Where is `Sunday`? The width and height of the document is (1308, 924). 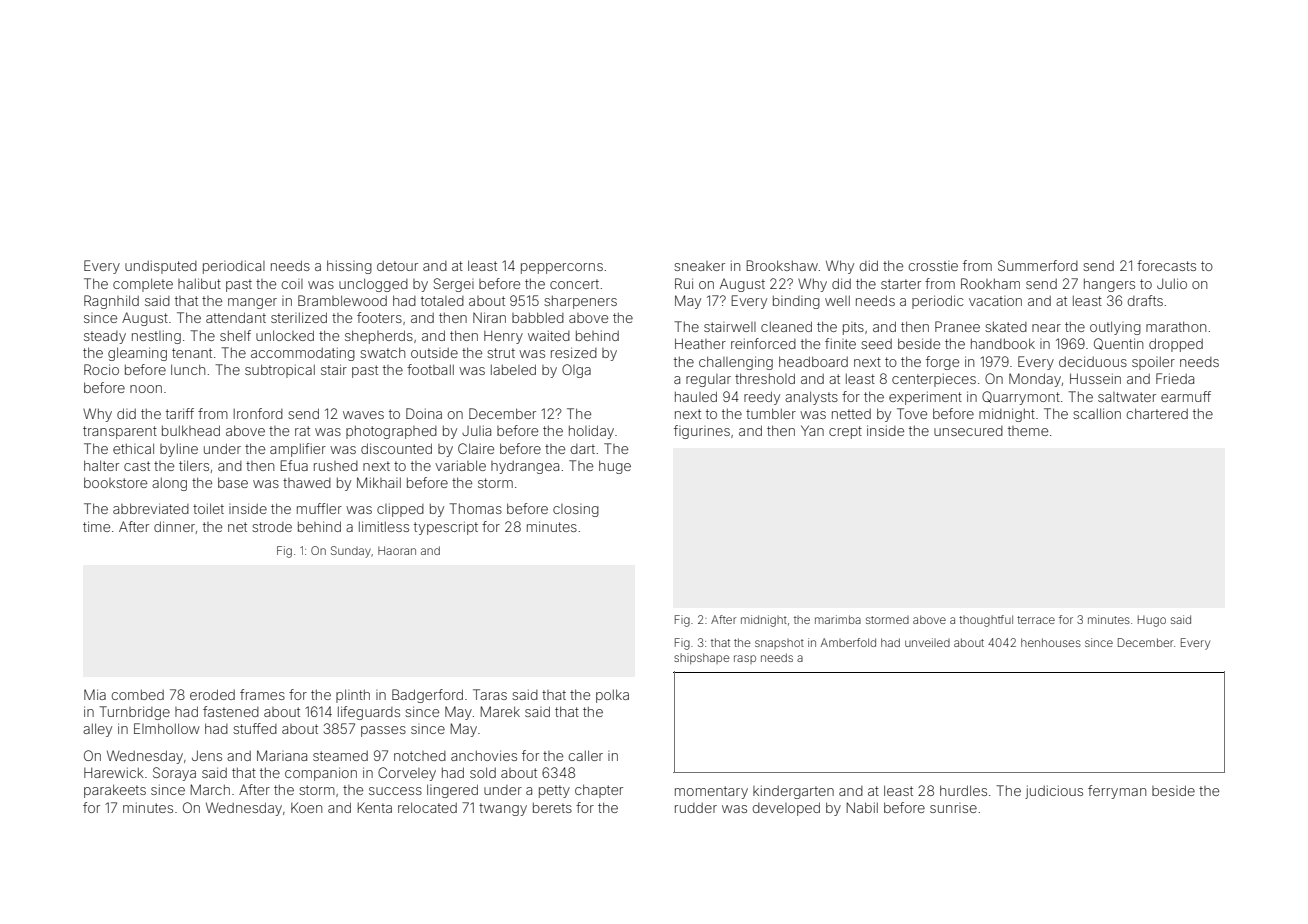 Sunday is located at coordinates (351, 552).
